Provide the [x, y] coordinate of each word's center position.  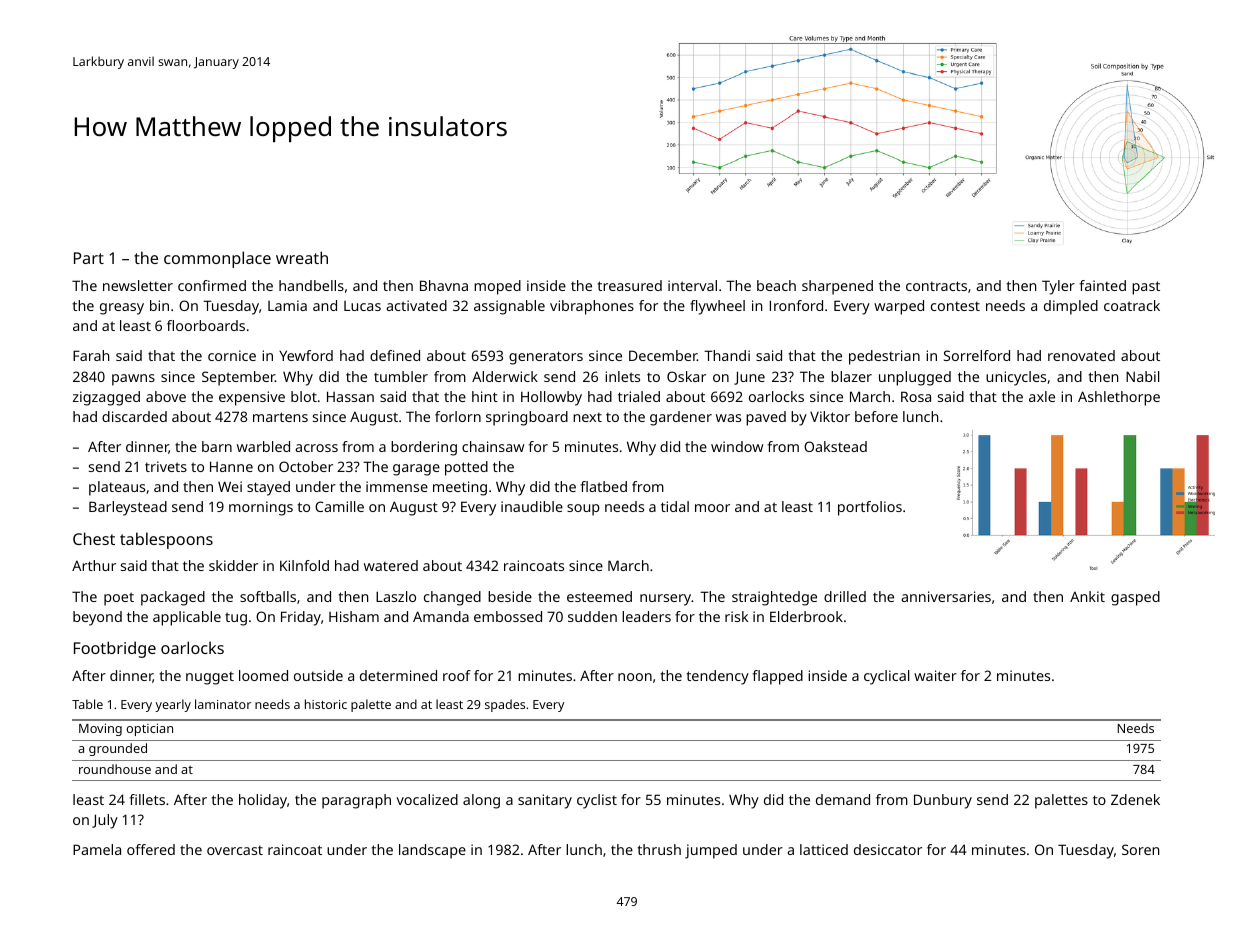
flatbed [604, 486]
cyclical [886, 677]
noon [635, 677]
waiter [935, 675]
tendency [718, 677]
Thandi [727, 355]
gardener [681, 418]
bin [159, 305]
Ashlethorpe [1119, 398]
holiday [263, 801]
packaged [173, 598]
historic [326, 704]
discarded [134, 416]
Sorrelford [977, 355]
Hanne [231, 466]
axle [1042, 396]
